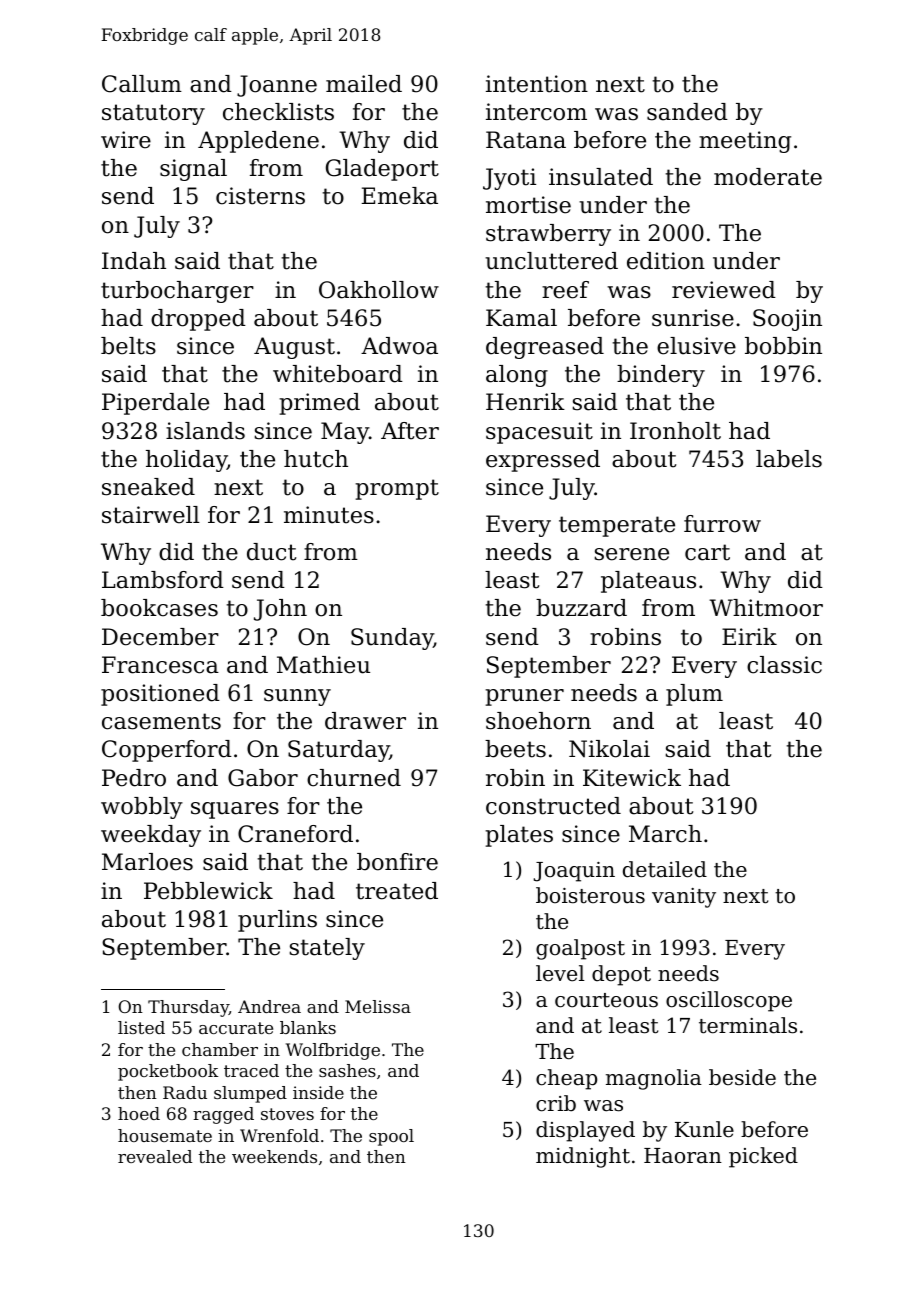 The width and height of the screenshot is (924, 1311). I want to click on Ratana, so click(526, 140).
